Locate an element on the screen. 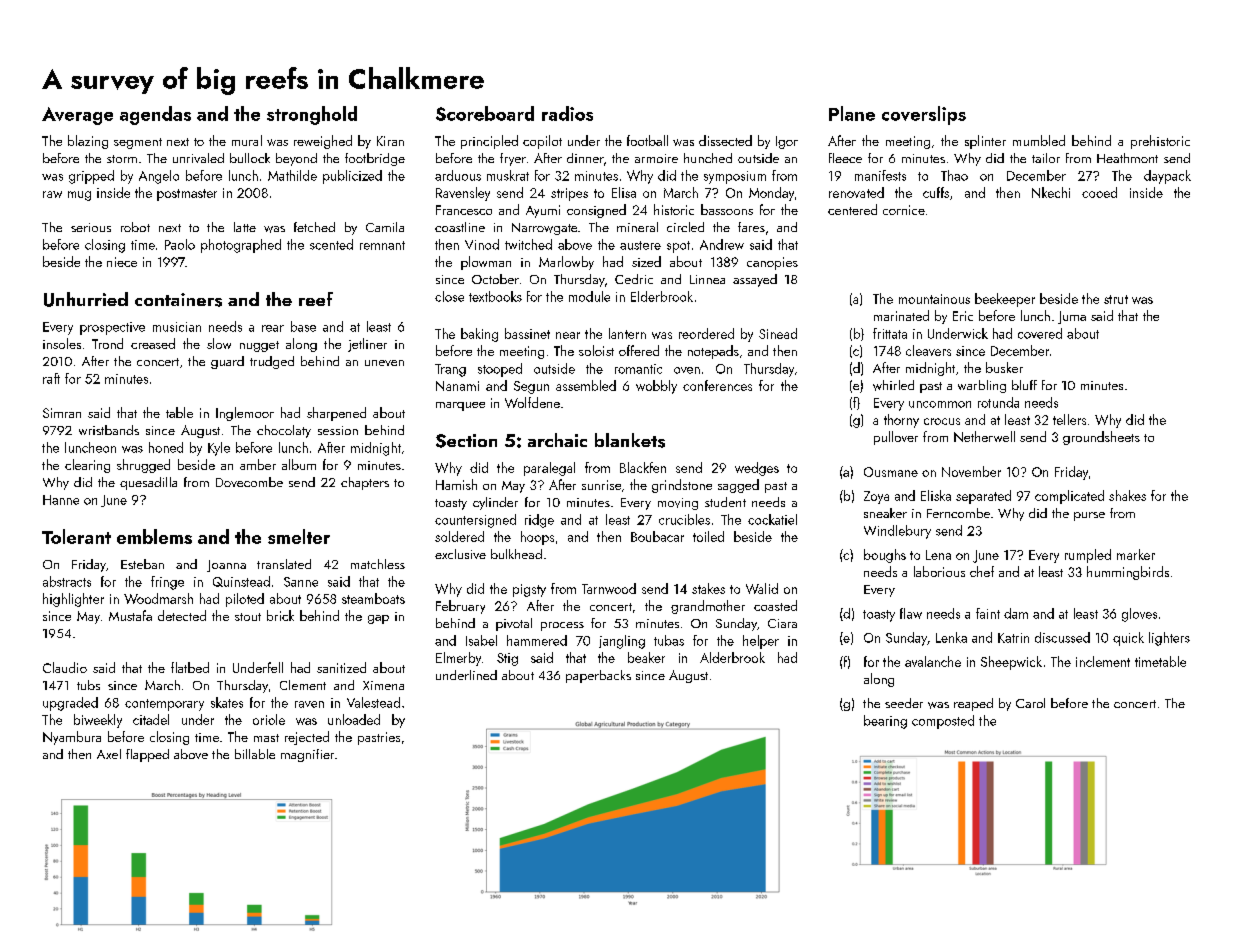 The height and width of the screenshot is (952, 1233). stakes is located at coordinates (708, 588).
